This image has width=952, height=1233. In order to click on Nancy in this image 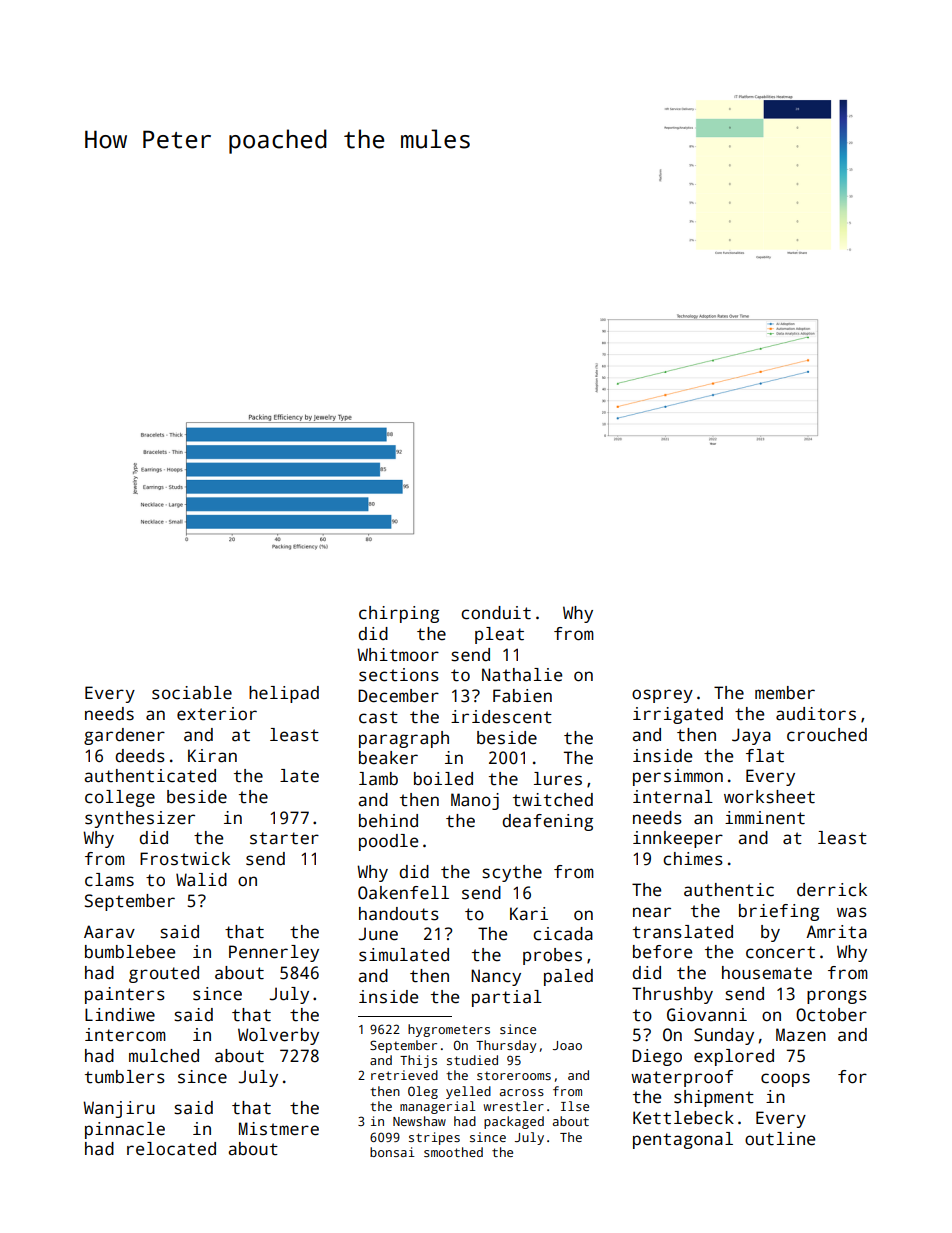, I will do `click(496, 977)`.
